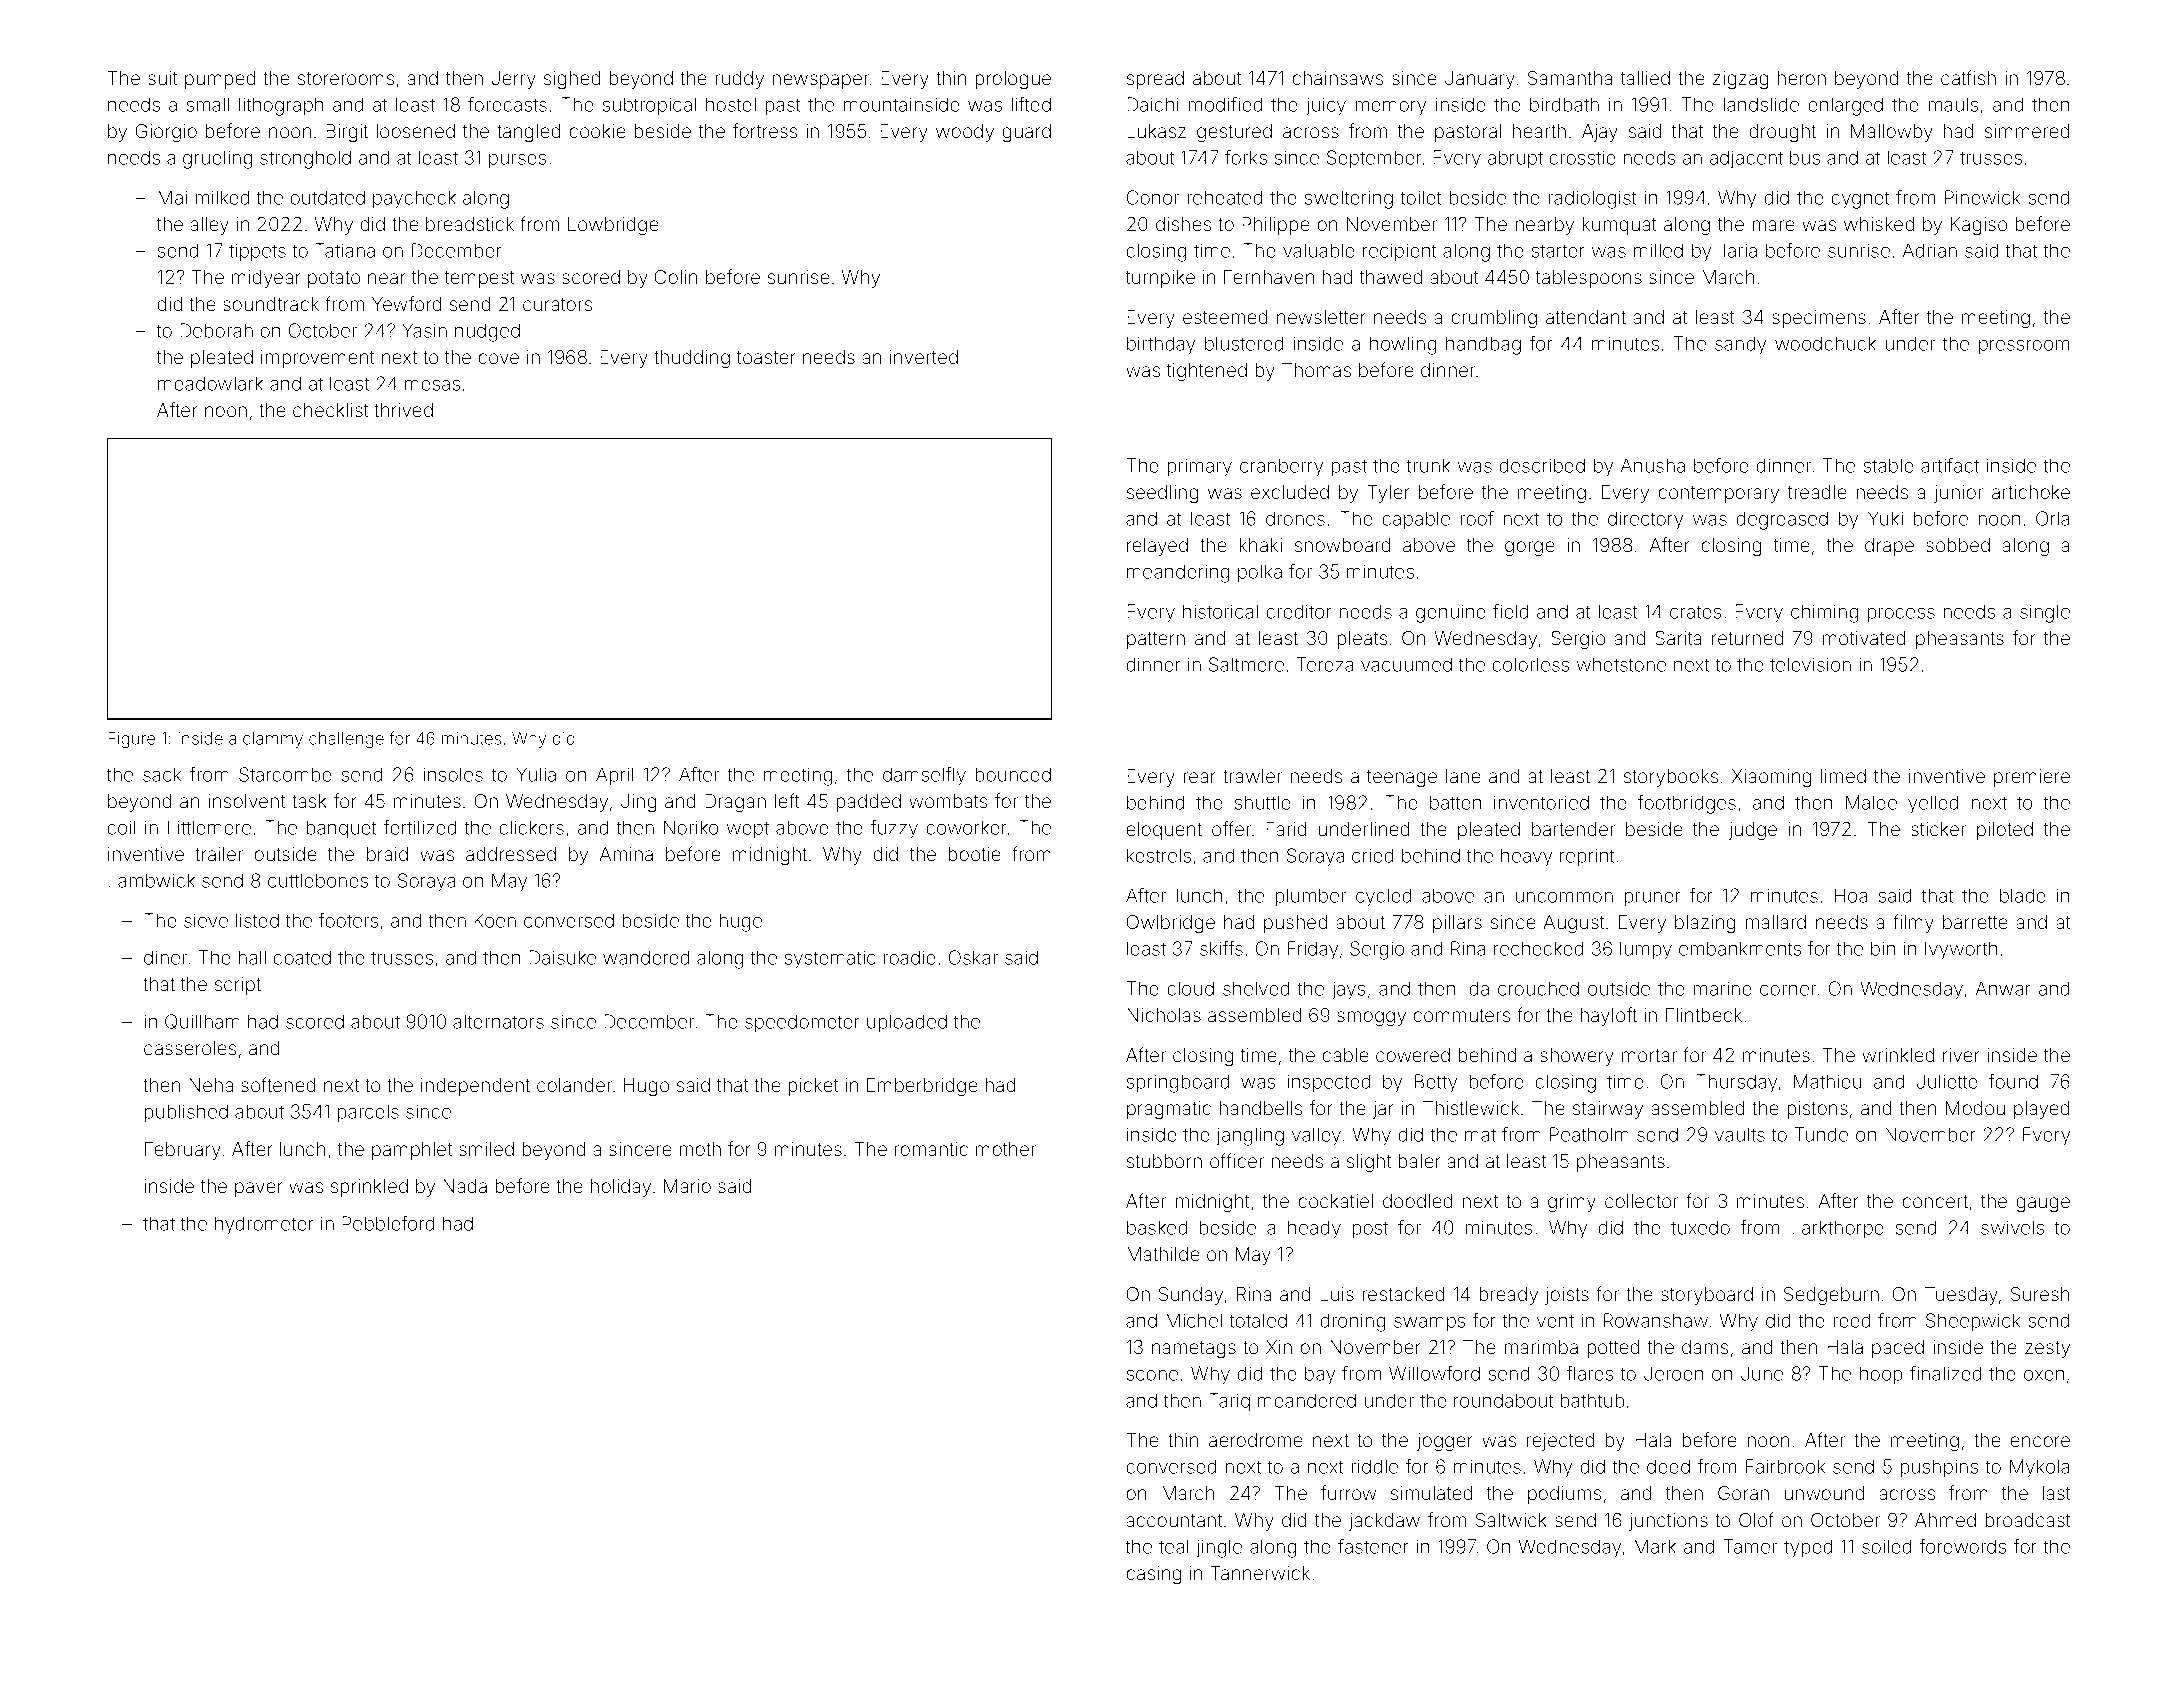 The image size is (2178, 1683). I want to click on forewords, so click(1962, 1546).
